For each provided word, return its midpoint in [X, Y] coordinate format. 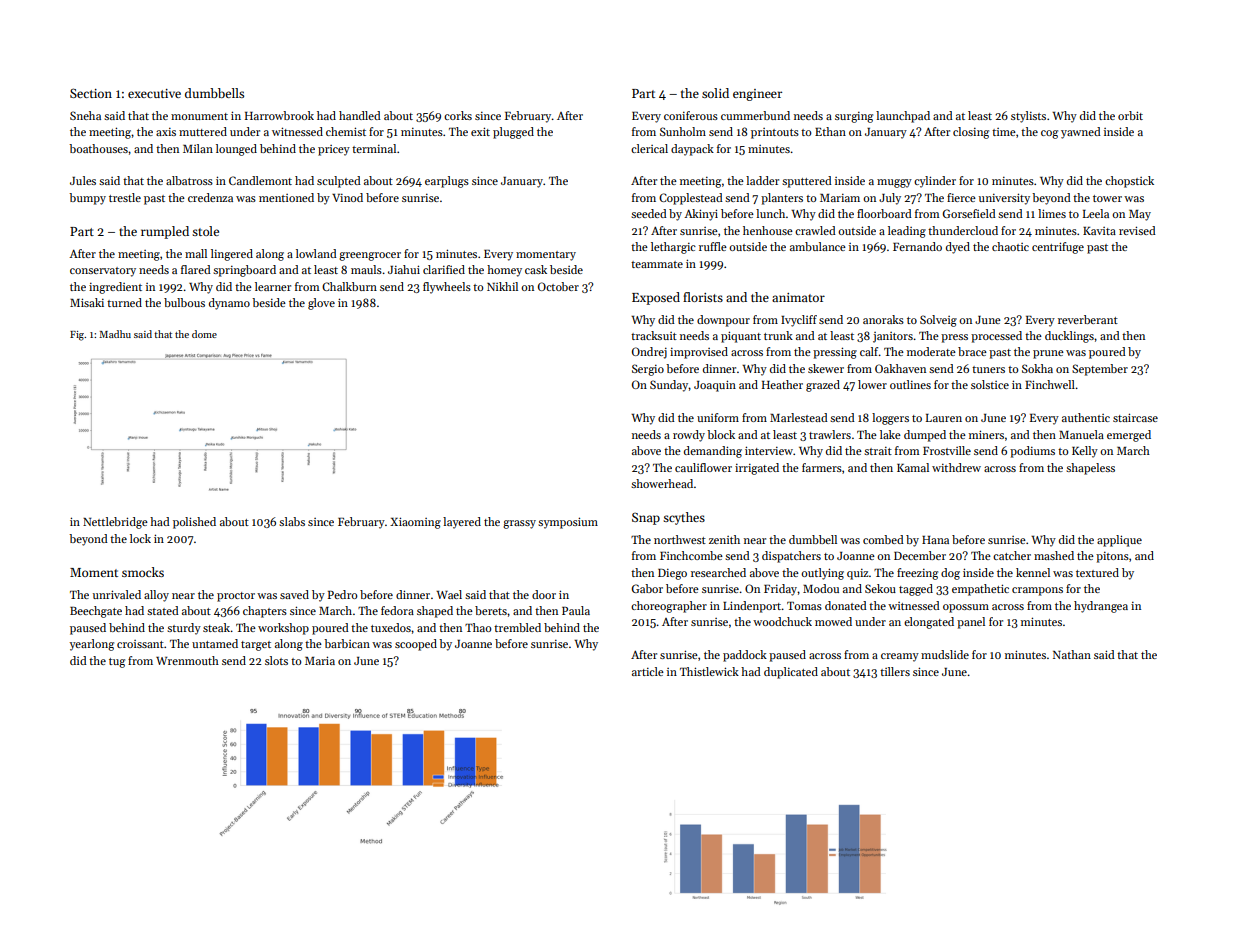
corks [458, 115]
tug [117, 663]
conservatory [103, 272]
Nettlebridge [115, 523]
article [648, 671]
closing [971, 133]
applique [1119, 541]
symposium [568, 523]
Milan [198, 148]
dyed [958, 248]
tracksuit [654, 335]
